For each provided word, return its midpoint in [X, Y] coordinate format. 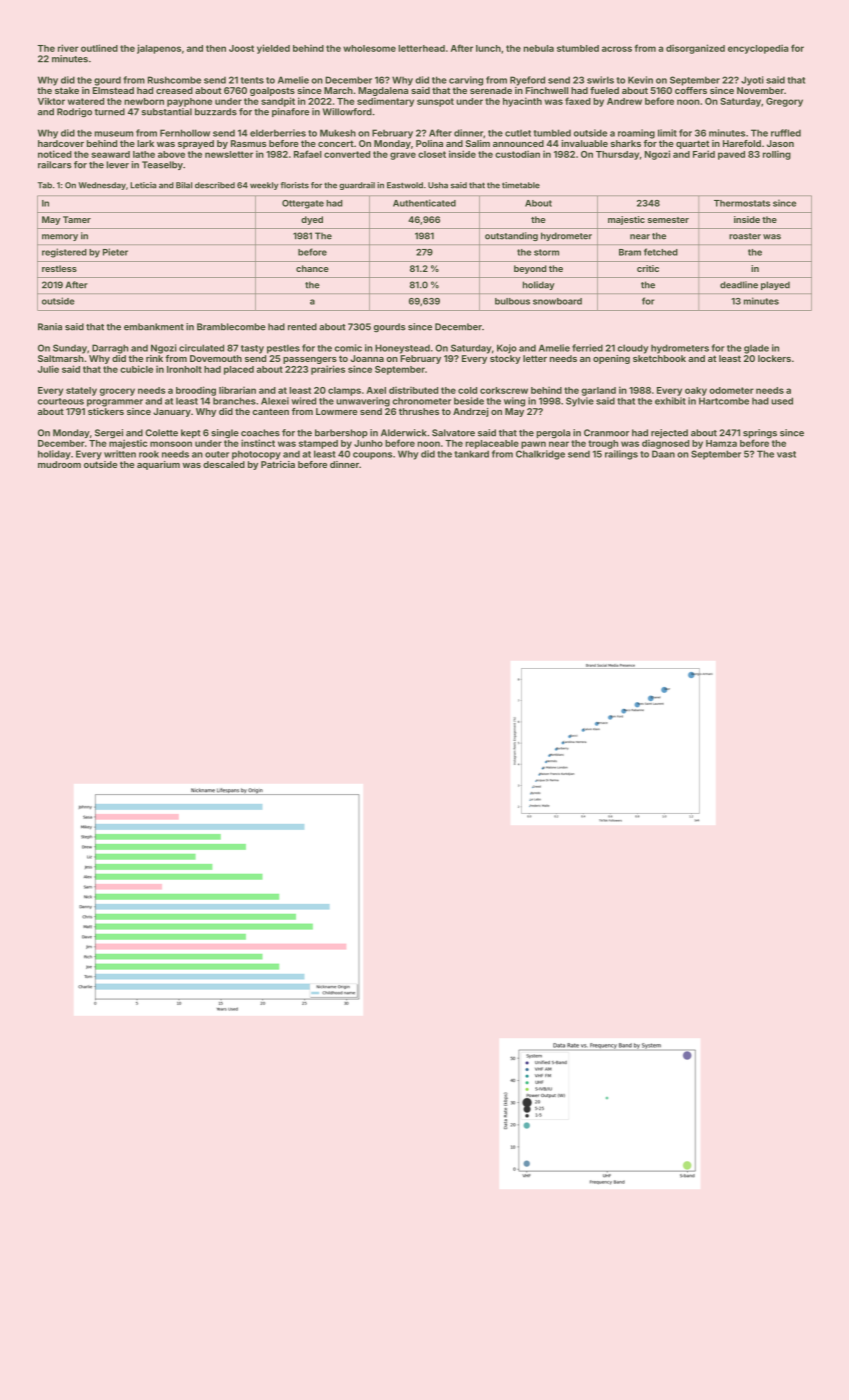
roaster [745, 236]
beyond [530, 269]
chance [312, 268]
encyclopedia [758, 49]
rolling [777, 155]
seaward [110, 154]
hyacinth [522, 102]
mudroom [59, 464]
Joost [241, 48]
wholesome [369, 48]
